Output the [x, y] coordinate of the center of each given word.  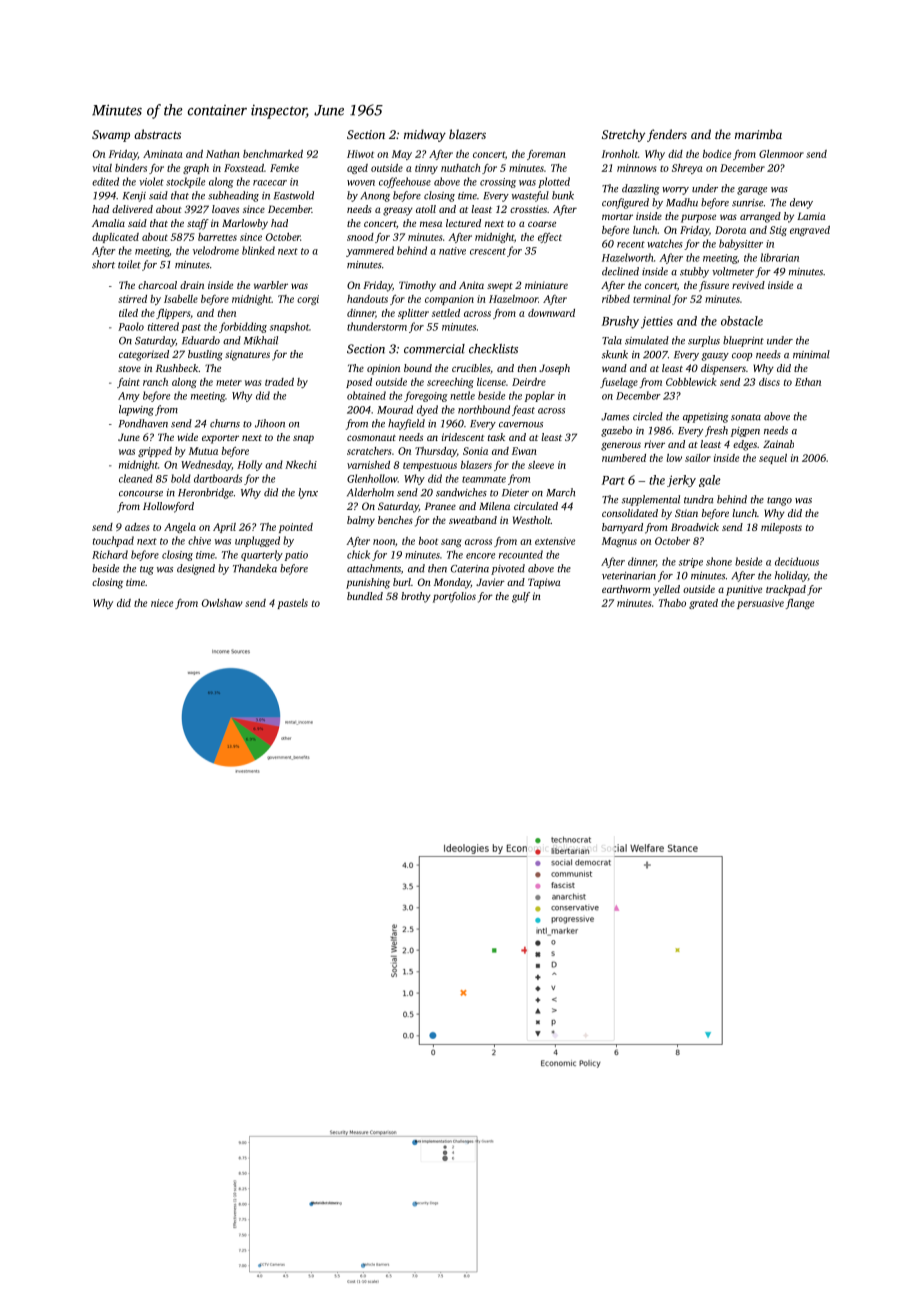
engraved [810, 231]
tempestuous [430, 466]
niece [162, 603]
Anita [471, 285]
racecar [270, 183]
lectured [463, 223]
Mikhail [261, 340]
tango [779, 501]
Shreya [687, 169]
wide [188, 437]
